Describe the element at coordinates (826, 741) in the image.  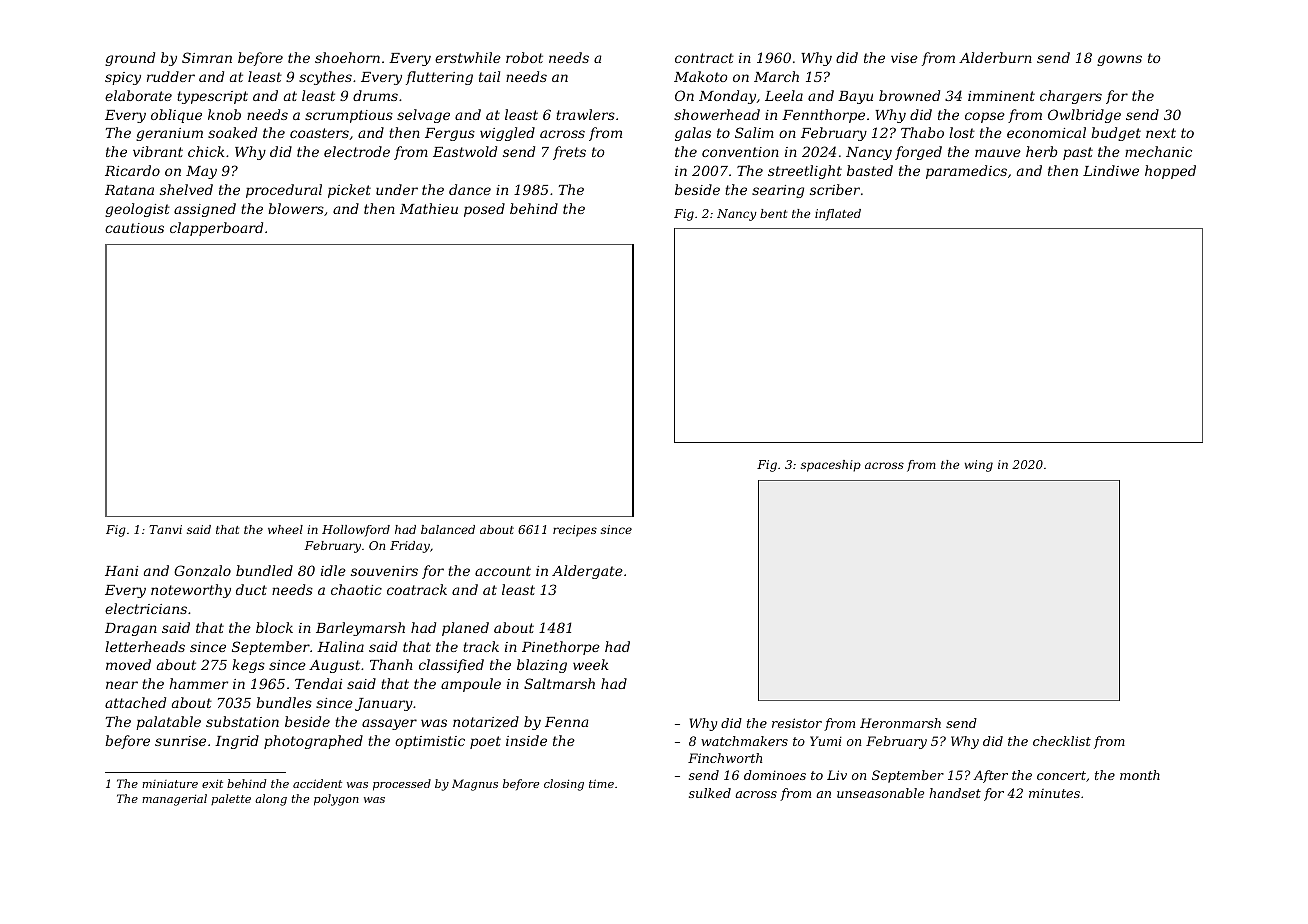
I see `Yumi` at that location.
